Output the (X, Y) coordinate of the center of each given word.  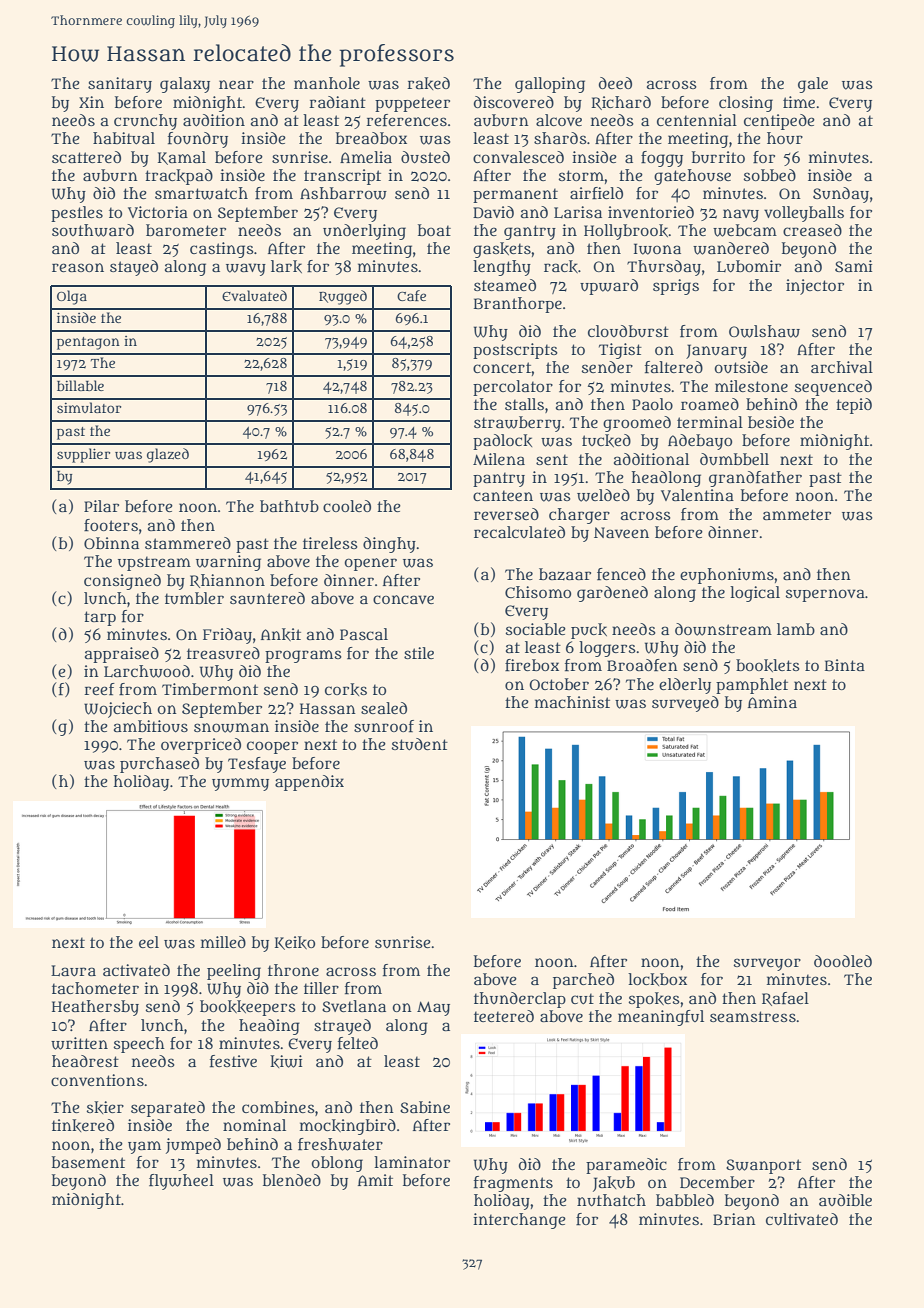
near (236, 84)
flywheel (181, 1182)
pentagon (88, 343)
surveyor (767, 964)
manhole (327, 83)
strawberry (517, 424)
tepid (854, 406)
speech (139, 1045)
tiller (321, 988)
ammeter (797, 514)
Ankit (281, 634)
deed (615, 83)
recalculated (519, 532)
